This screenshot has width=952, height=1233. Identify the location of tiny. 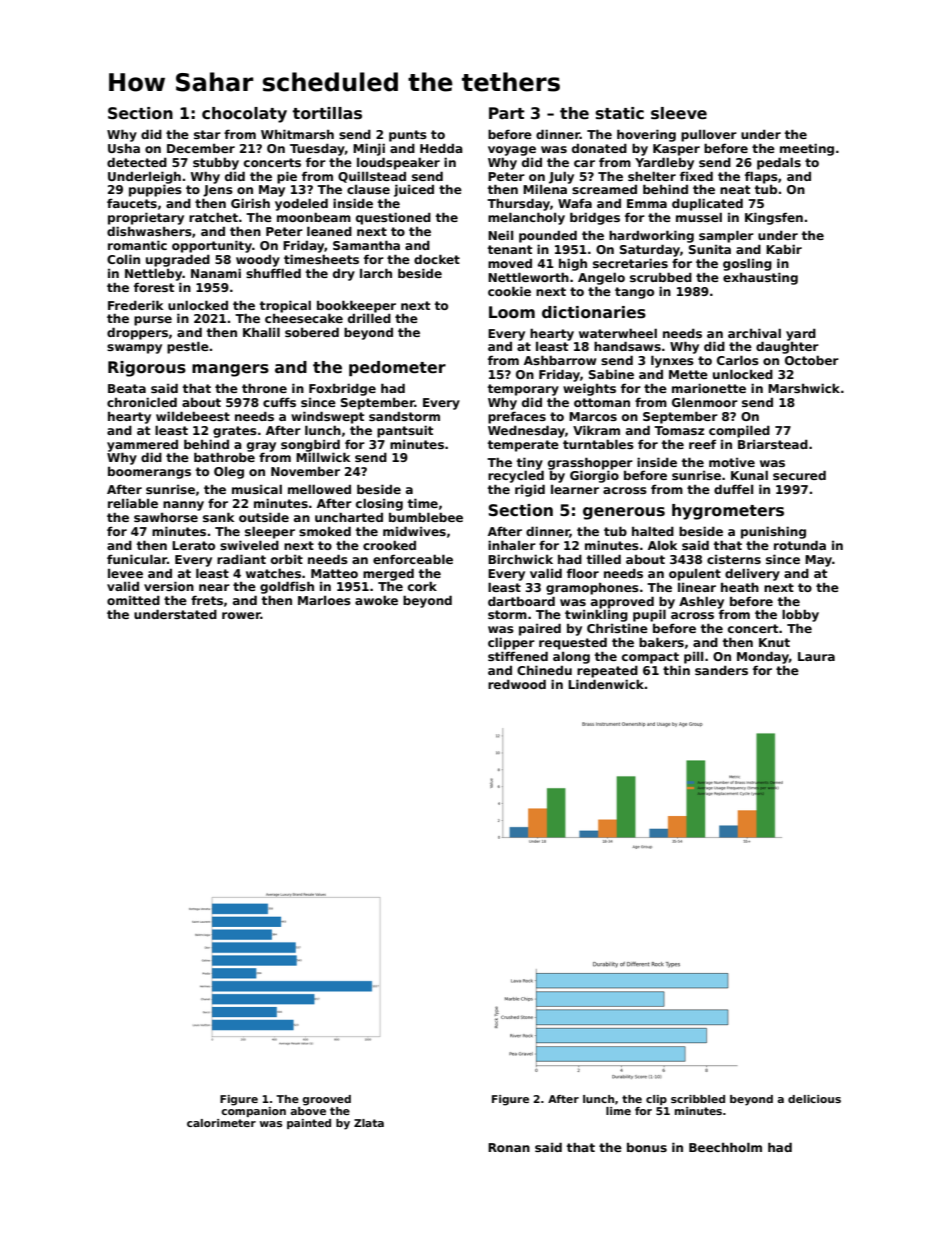
(530, 463).
